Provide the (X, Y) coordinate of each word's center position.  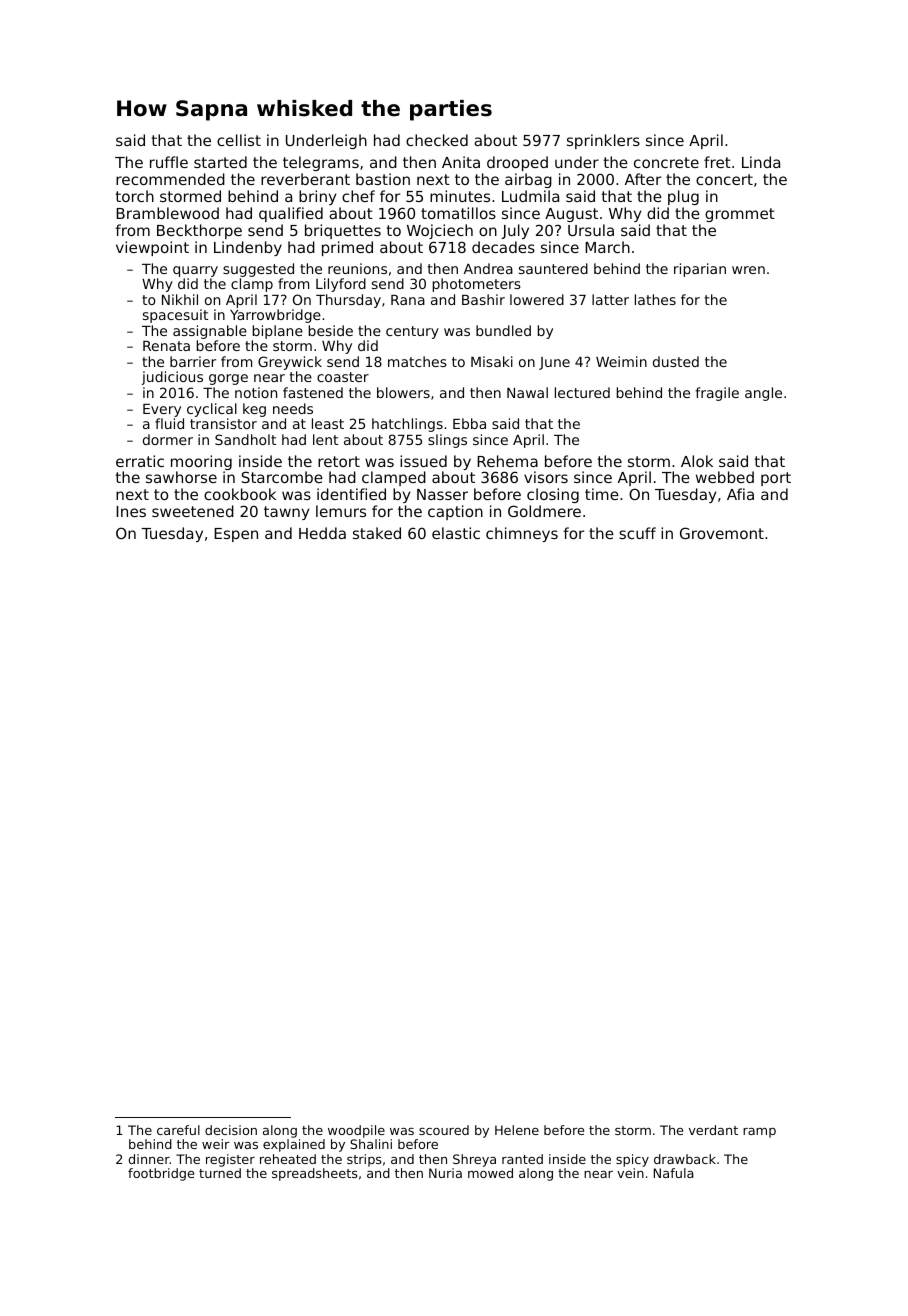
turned (220, 1173)
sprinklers (603, 141)
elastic (456, 533)
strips (364, 1160)
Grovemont (722, 533)
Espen (236, 535)
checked (437, 140)
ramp (759, 1133)
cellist (239, 140)
